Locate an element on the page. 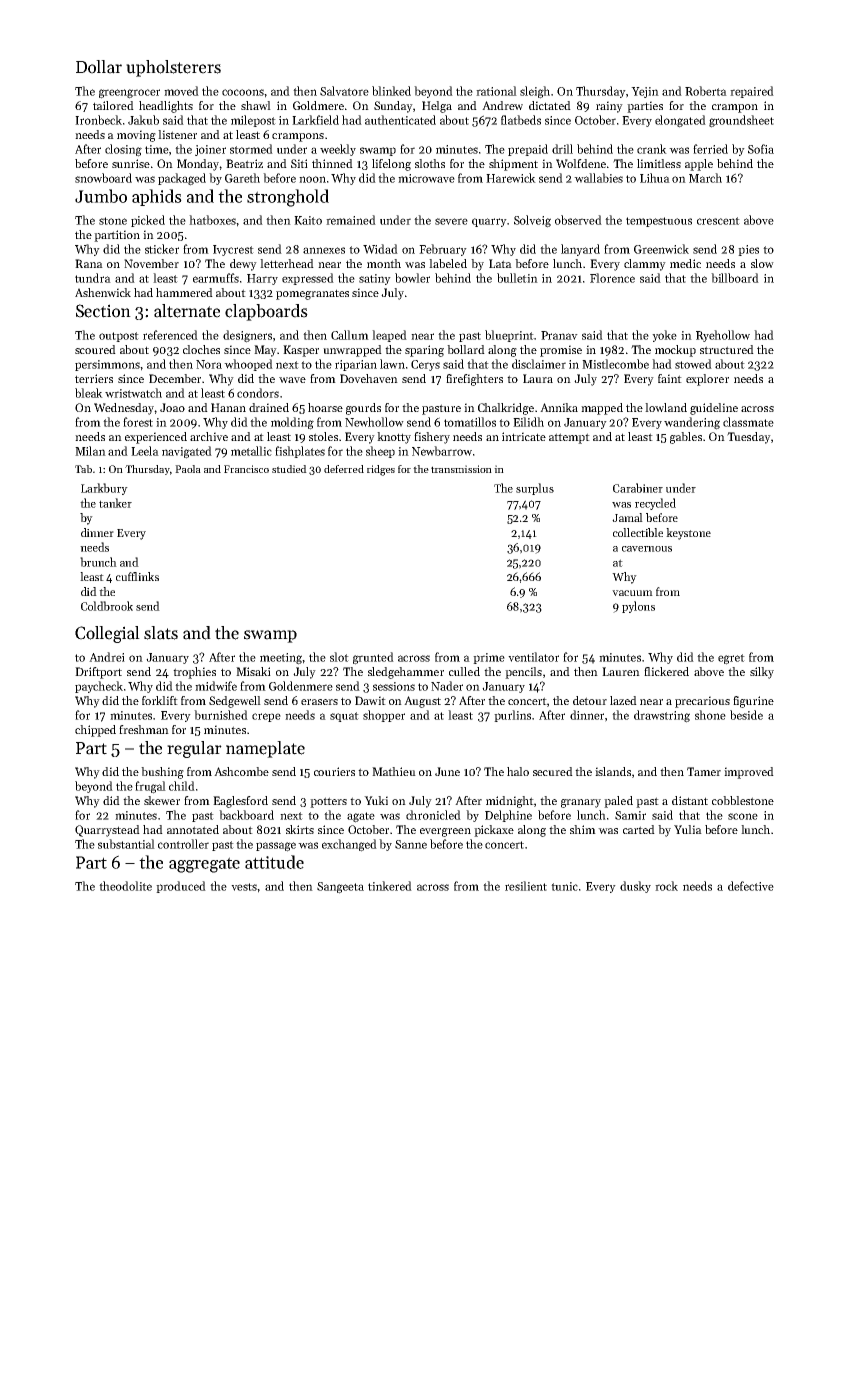 The height and width of the image is (1400, 849). brunch is located at coordinates (98, 562).
